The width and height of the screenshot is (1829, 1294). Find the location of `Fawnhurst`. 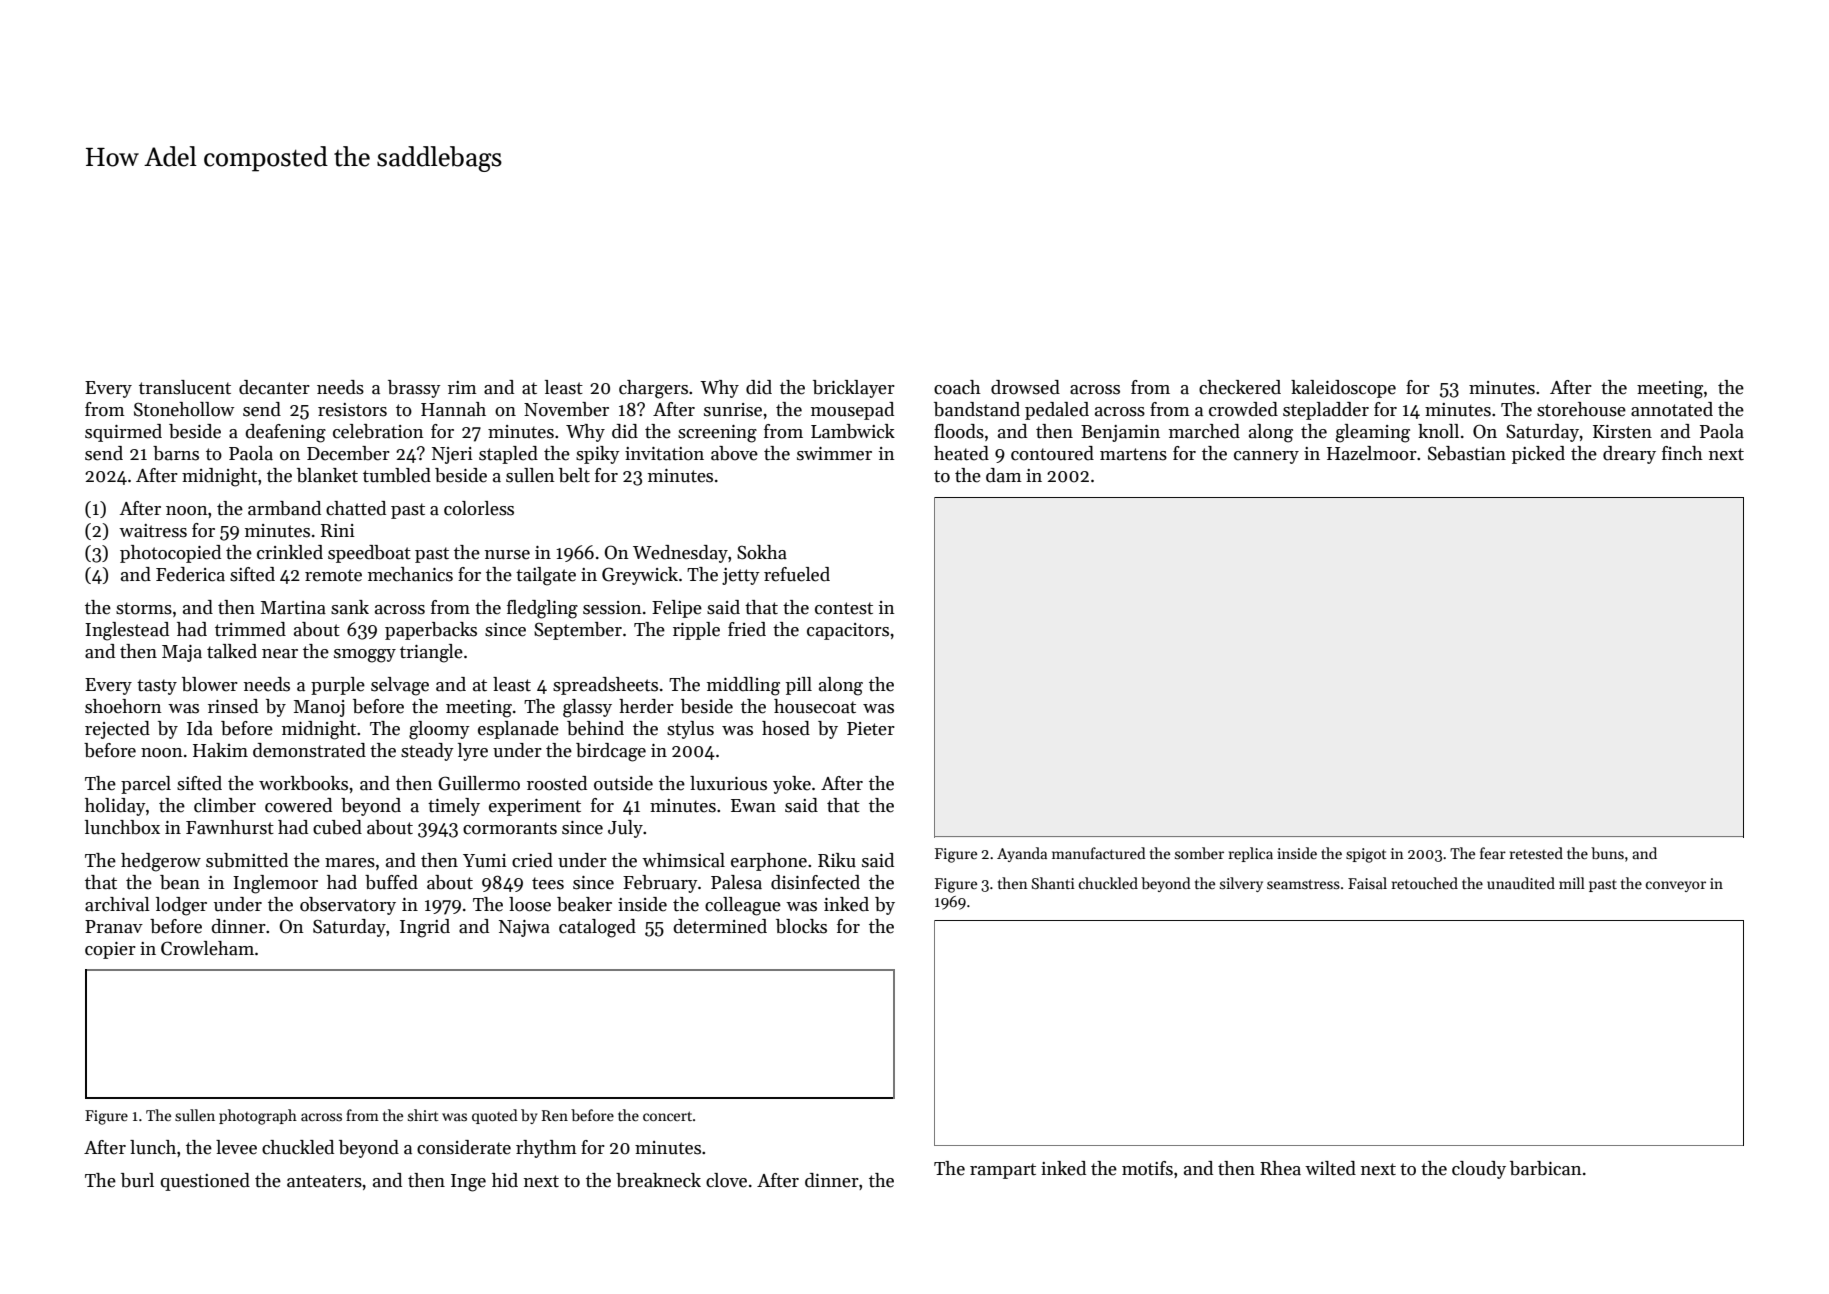

Fawnhurst is located at coordinates (230, 827).
